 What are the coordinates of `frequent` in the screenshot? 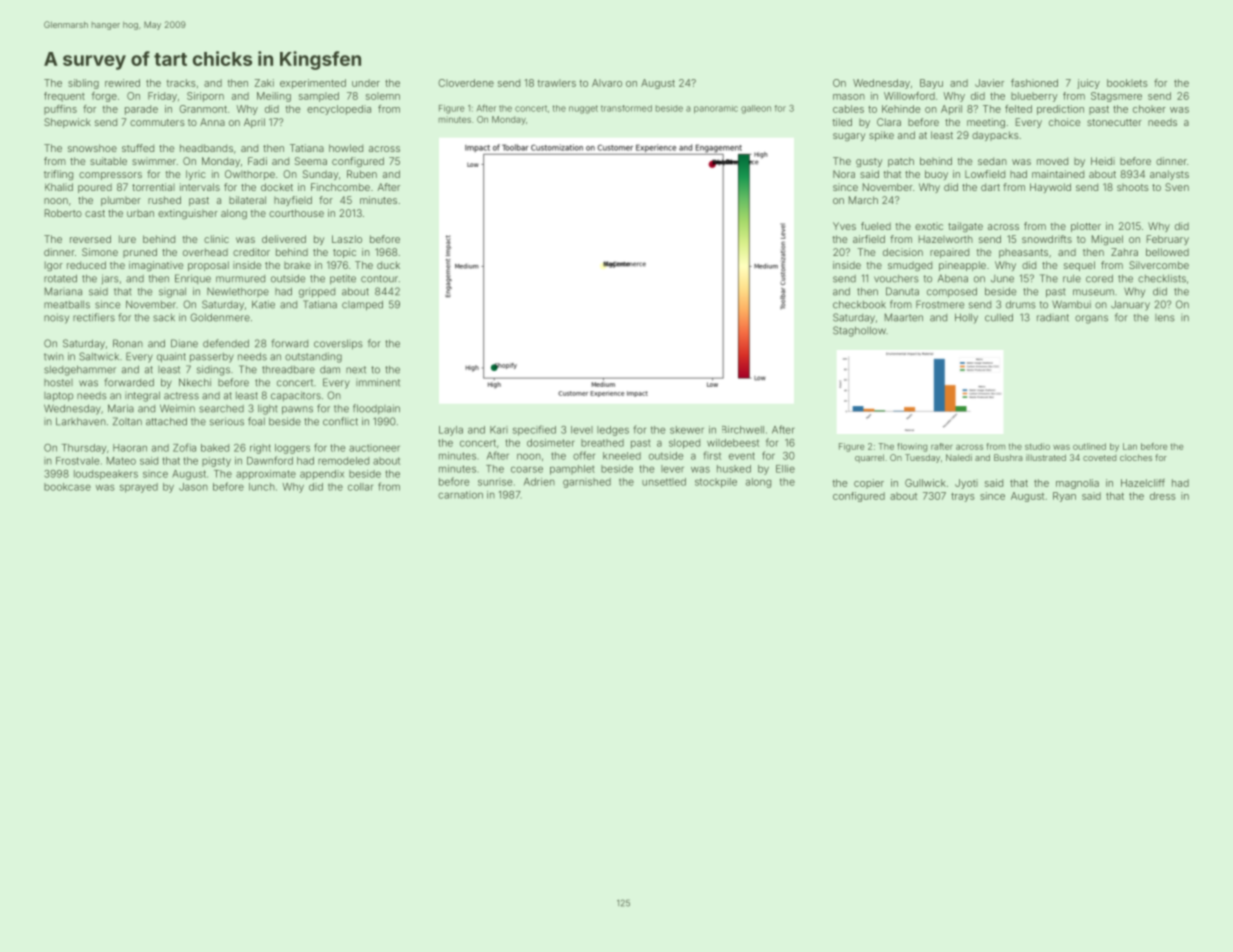 It's located at (64, 97).
